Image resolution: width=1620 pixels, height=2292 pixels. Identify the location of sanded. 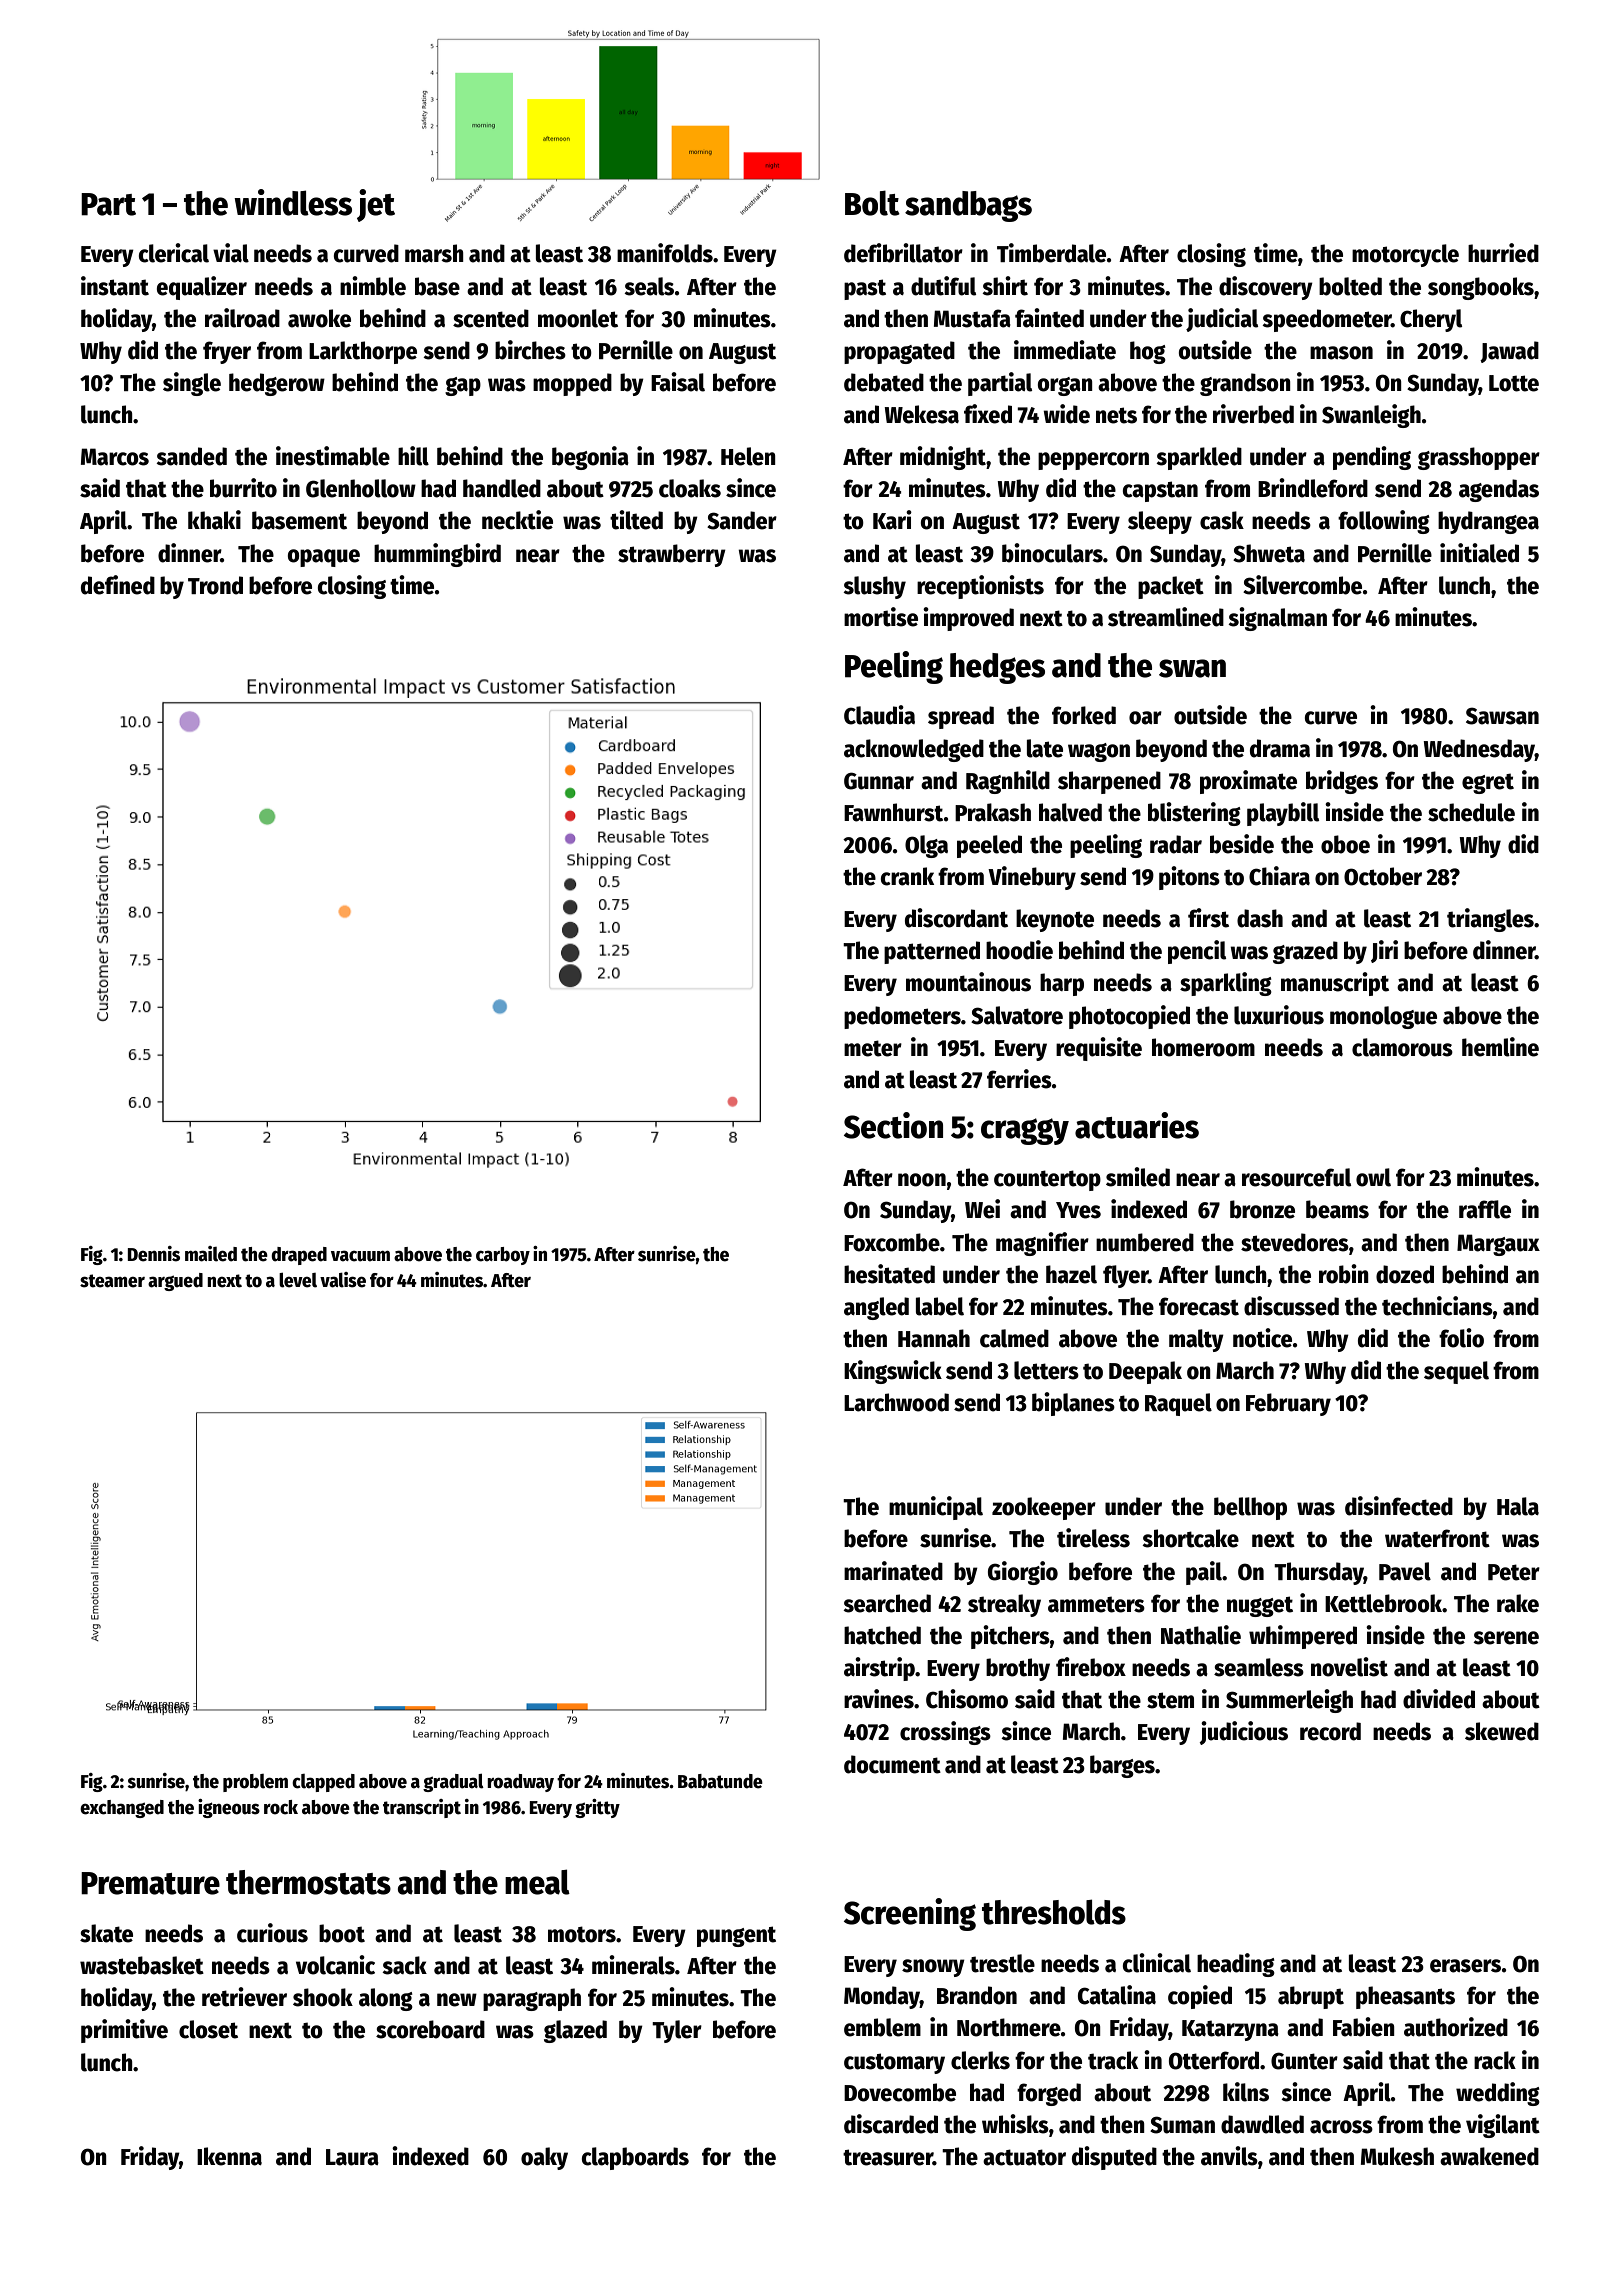
(191, 456).
